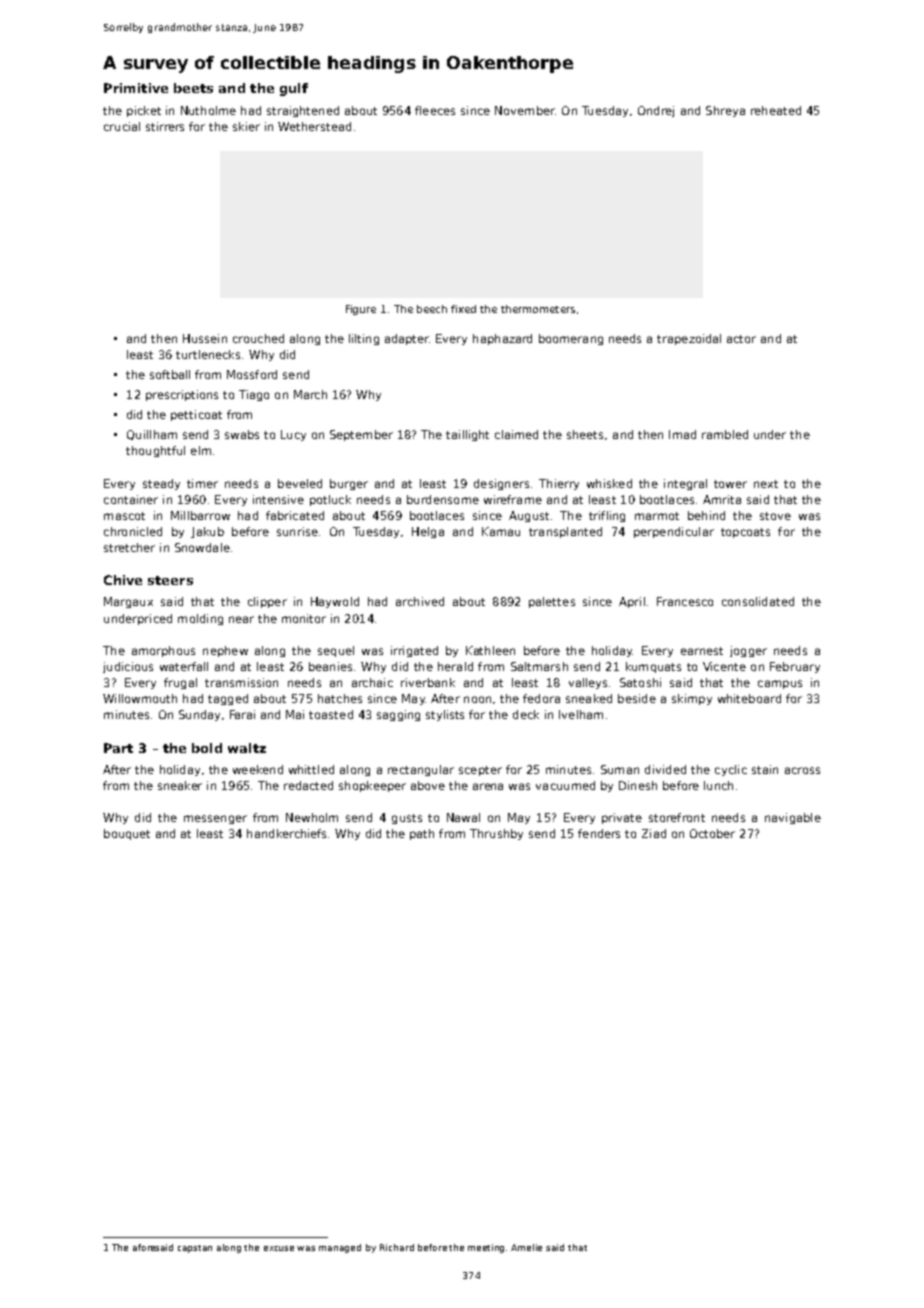 Image resolution: width=924 pixels, height=1308 pixels. What do you see at coordinates (428, 532) in the document?
I see `Helga` at bounding box center [428, 532].
